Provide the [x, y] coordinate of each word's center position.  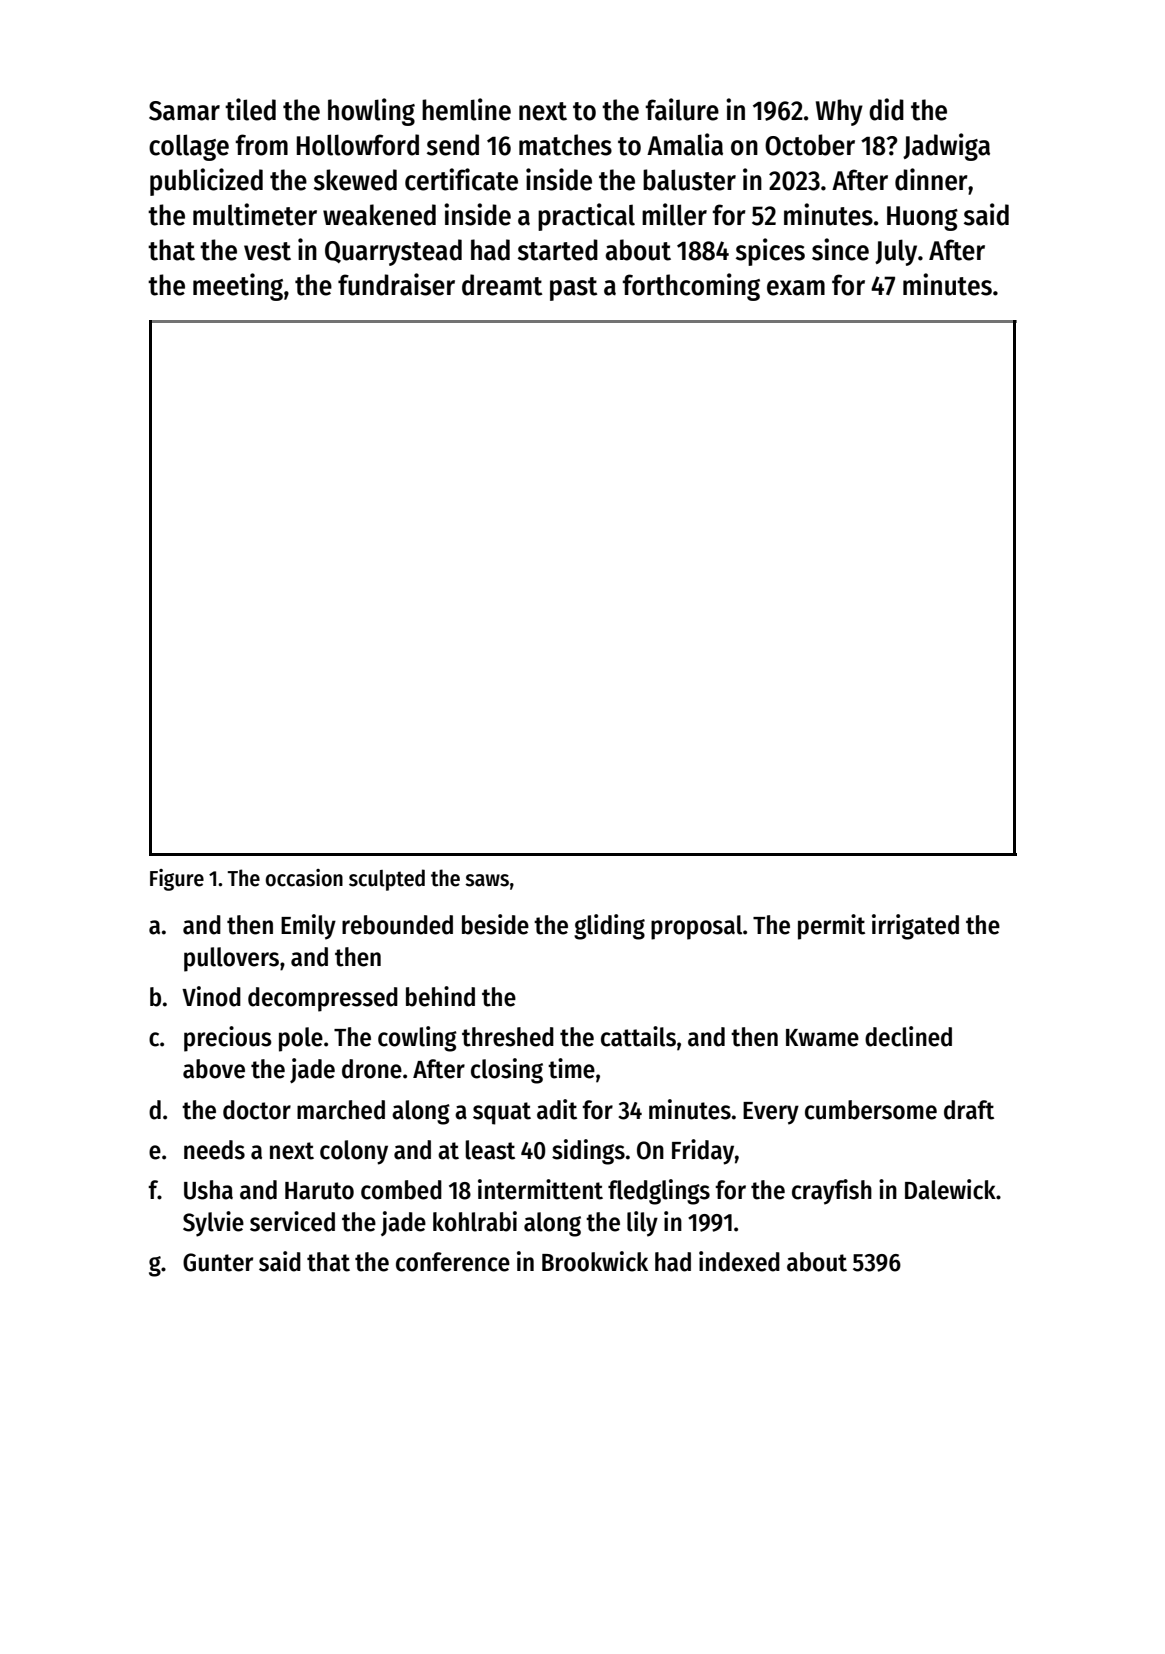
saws [487, 880]
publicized [206, 182]
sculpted [387, 880]
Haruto [319, 1191]
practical [586, 217]
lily [642, 1224]
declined [908, 1036]
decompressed [323, 999]
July [896, 252]
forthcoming [691, 287]
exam [796, 288]
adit [557, 1109]
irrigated [915, 927]
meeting [238, 287]
